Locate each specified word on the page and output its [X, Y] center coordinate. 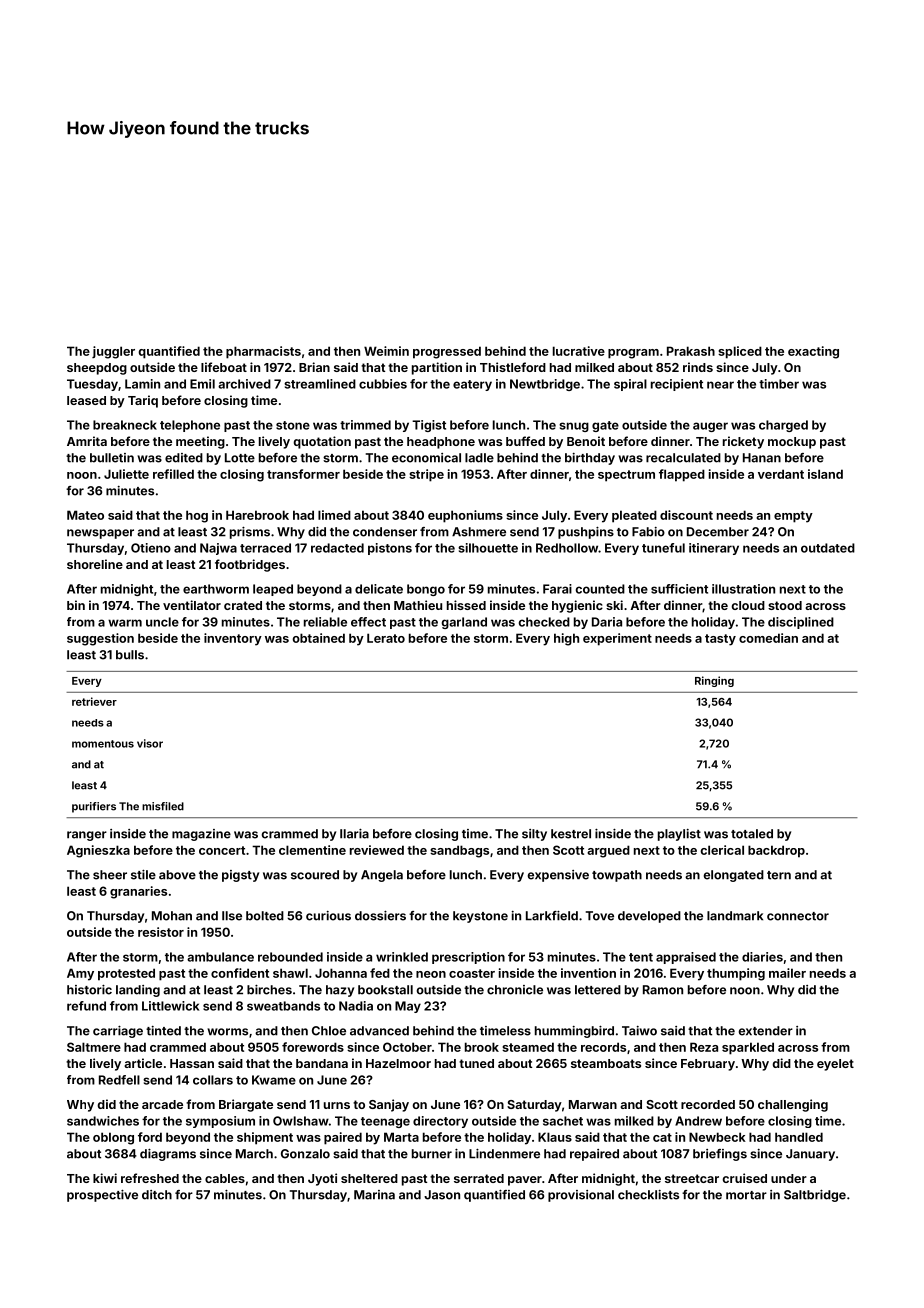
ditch [157, 1195]
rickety [743, 442]
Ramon [663, 990]
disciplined [801, 623]
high [566, 639]
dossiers [380, 916]
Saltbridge [815, 1196]
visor [150, 743]
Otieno [151, 548]
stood [785, 605]
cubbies [383, 384]
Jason [442, 1195]
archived [244, 384]
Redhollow [567, 548]
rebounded [290, 957]
